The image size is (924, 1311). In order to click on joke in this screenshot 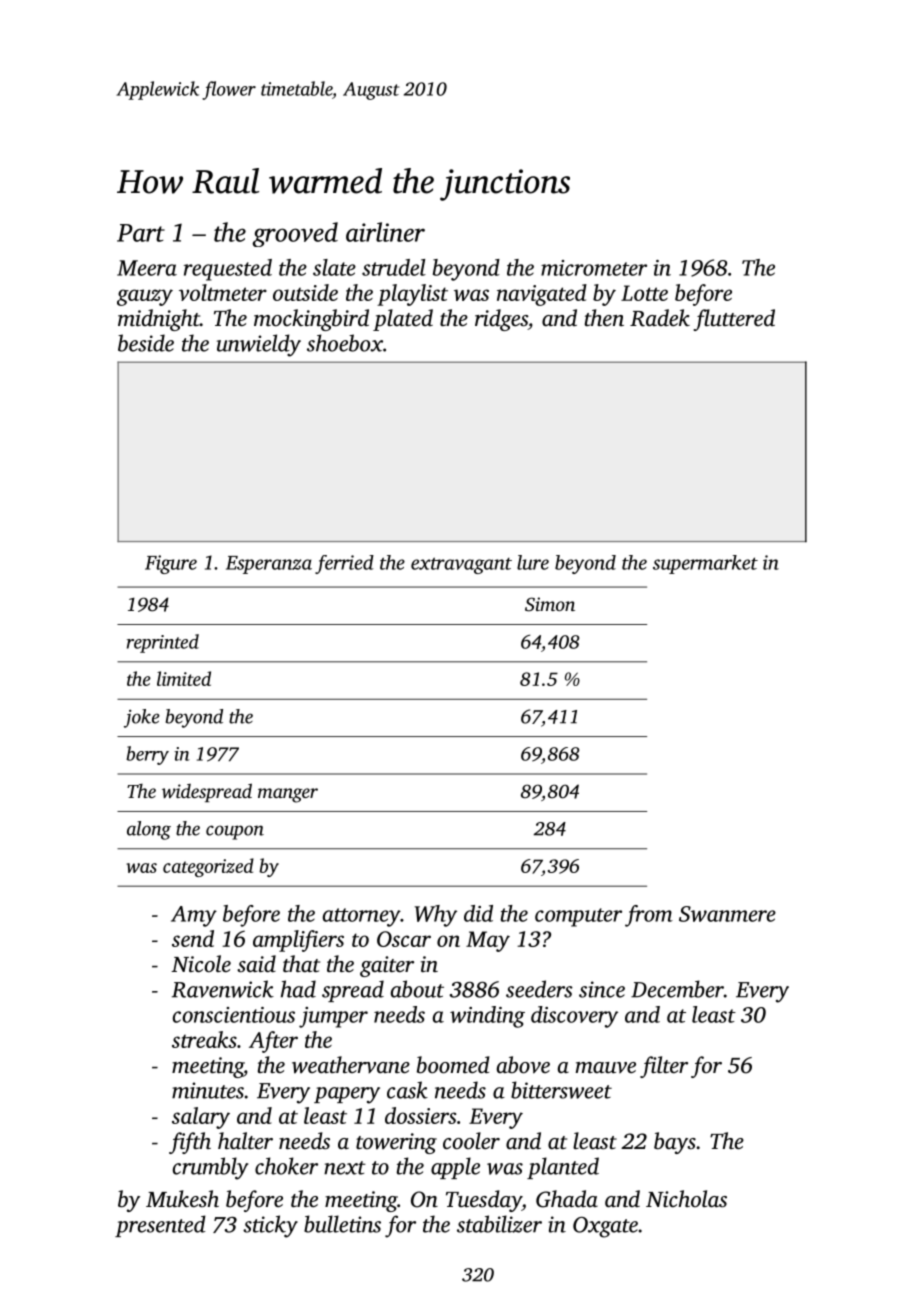, I will do `click(142, 718)`.
